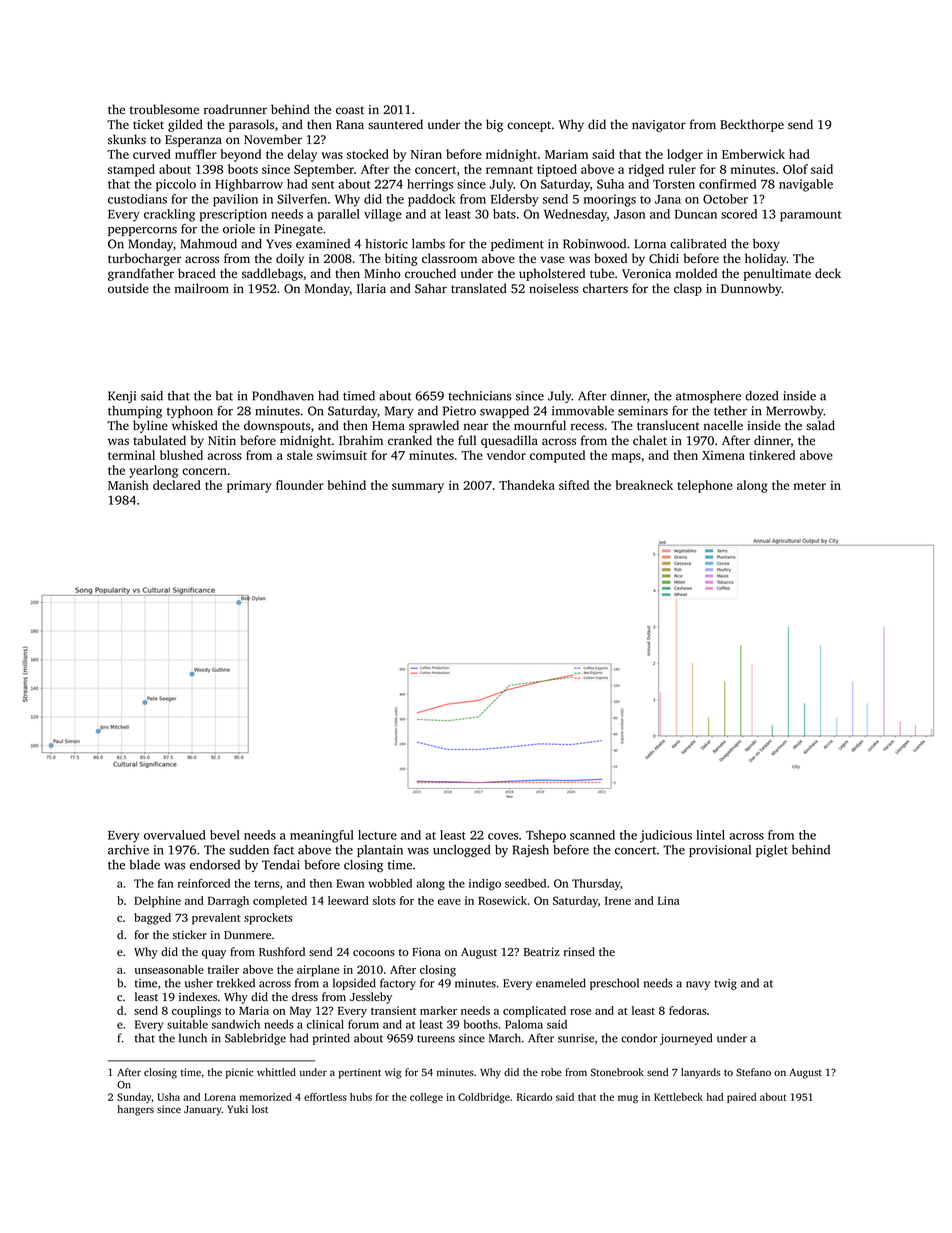 This screenshot has width=952, height=1233. I want to click on coast, so click(350, 110).
